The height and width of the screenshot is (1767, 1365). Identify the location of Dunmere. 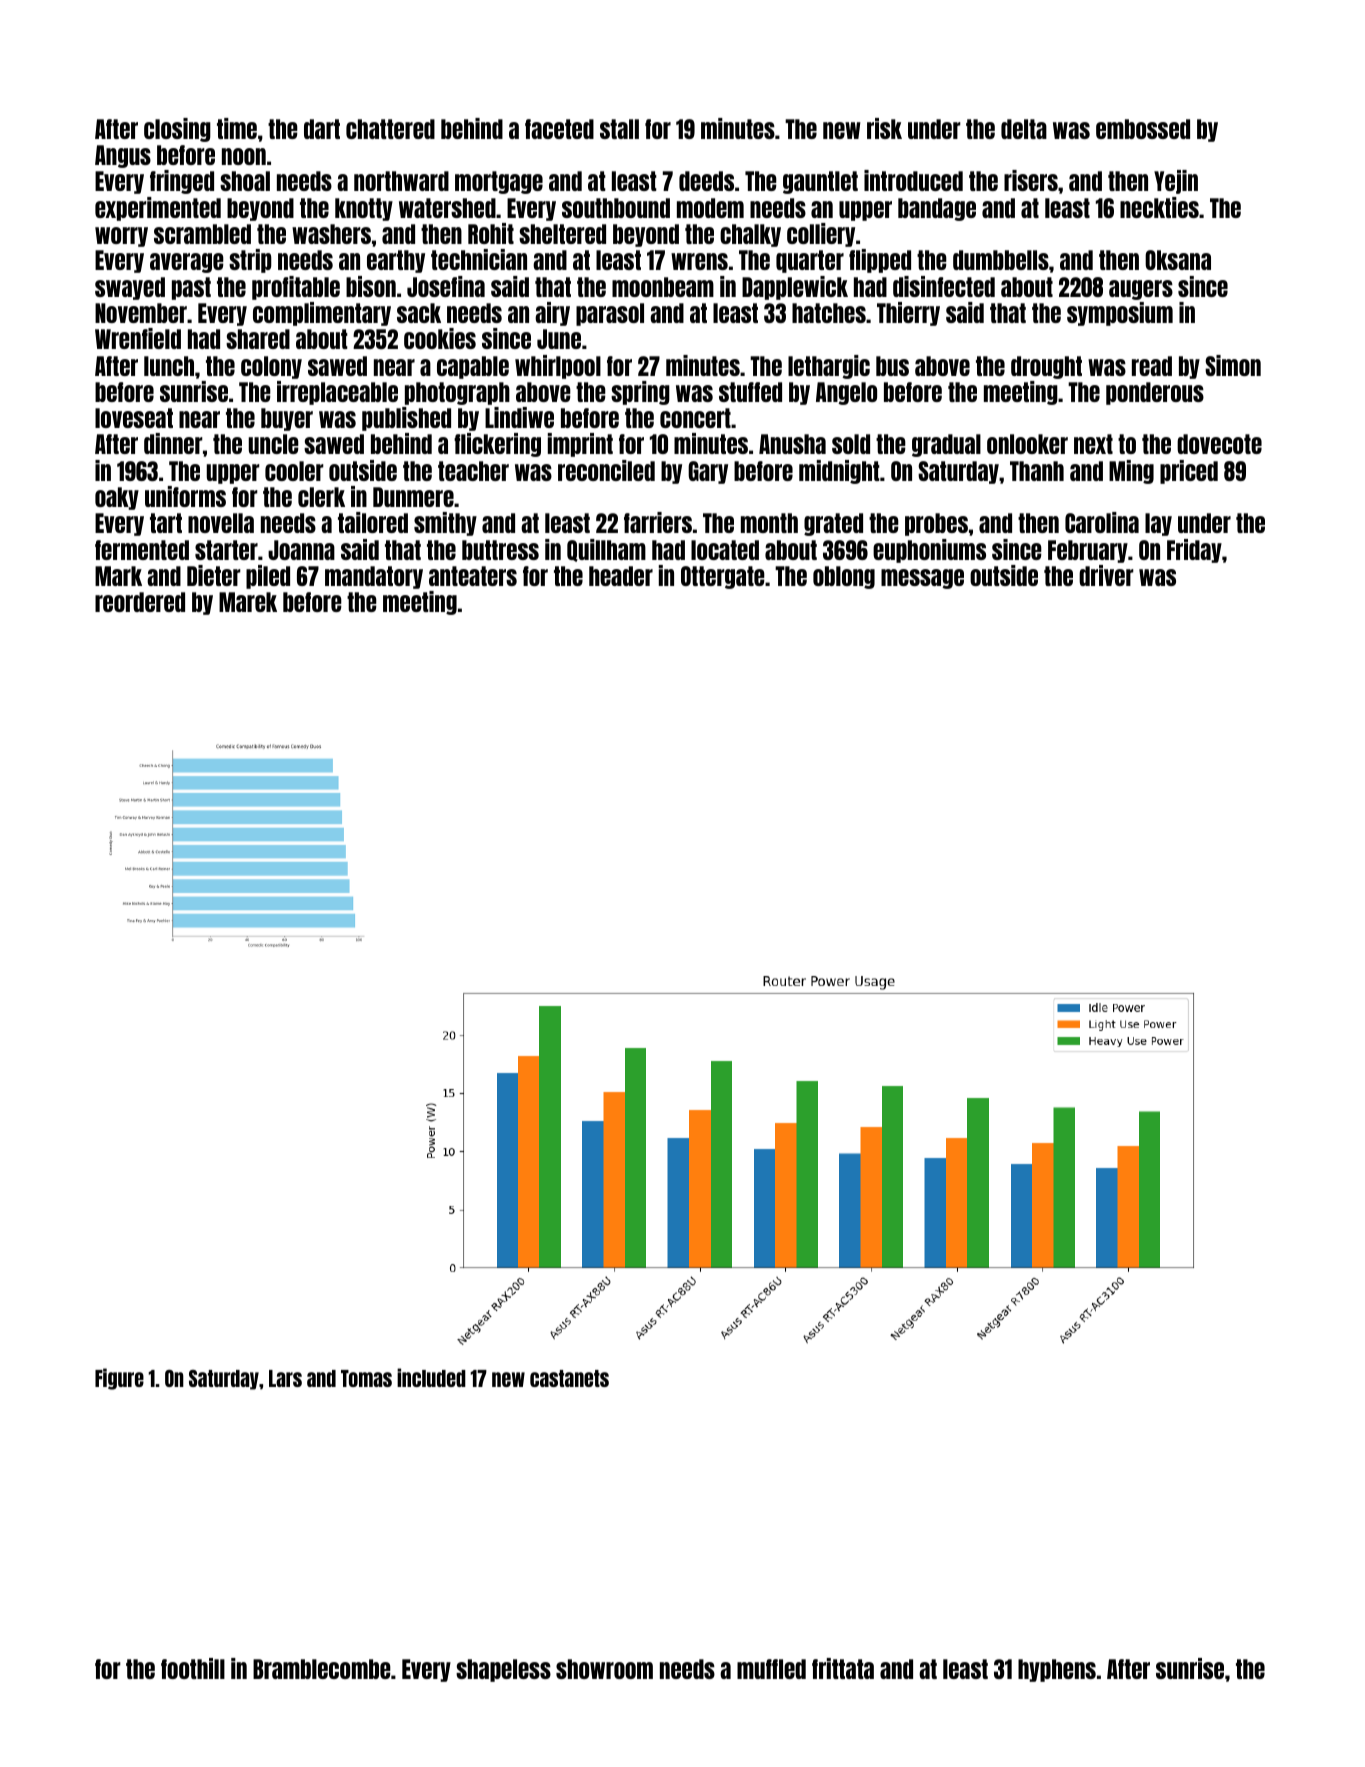
(413, 497).
